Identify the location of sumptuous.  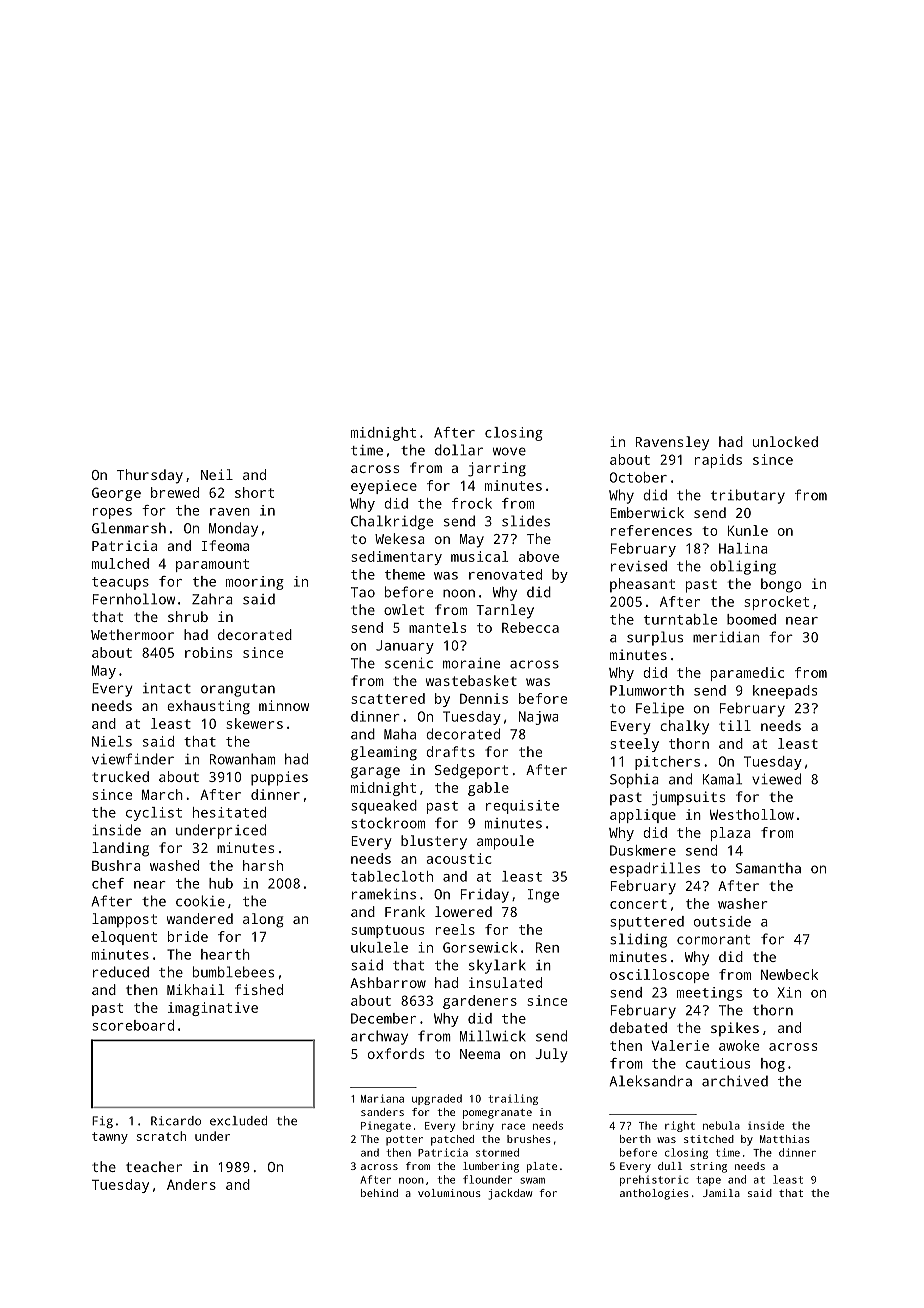
(388, 931).
